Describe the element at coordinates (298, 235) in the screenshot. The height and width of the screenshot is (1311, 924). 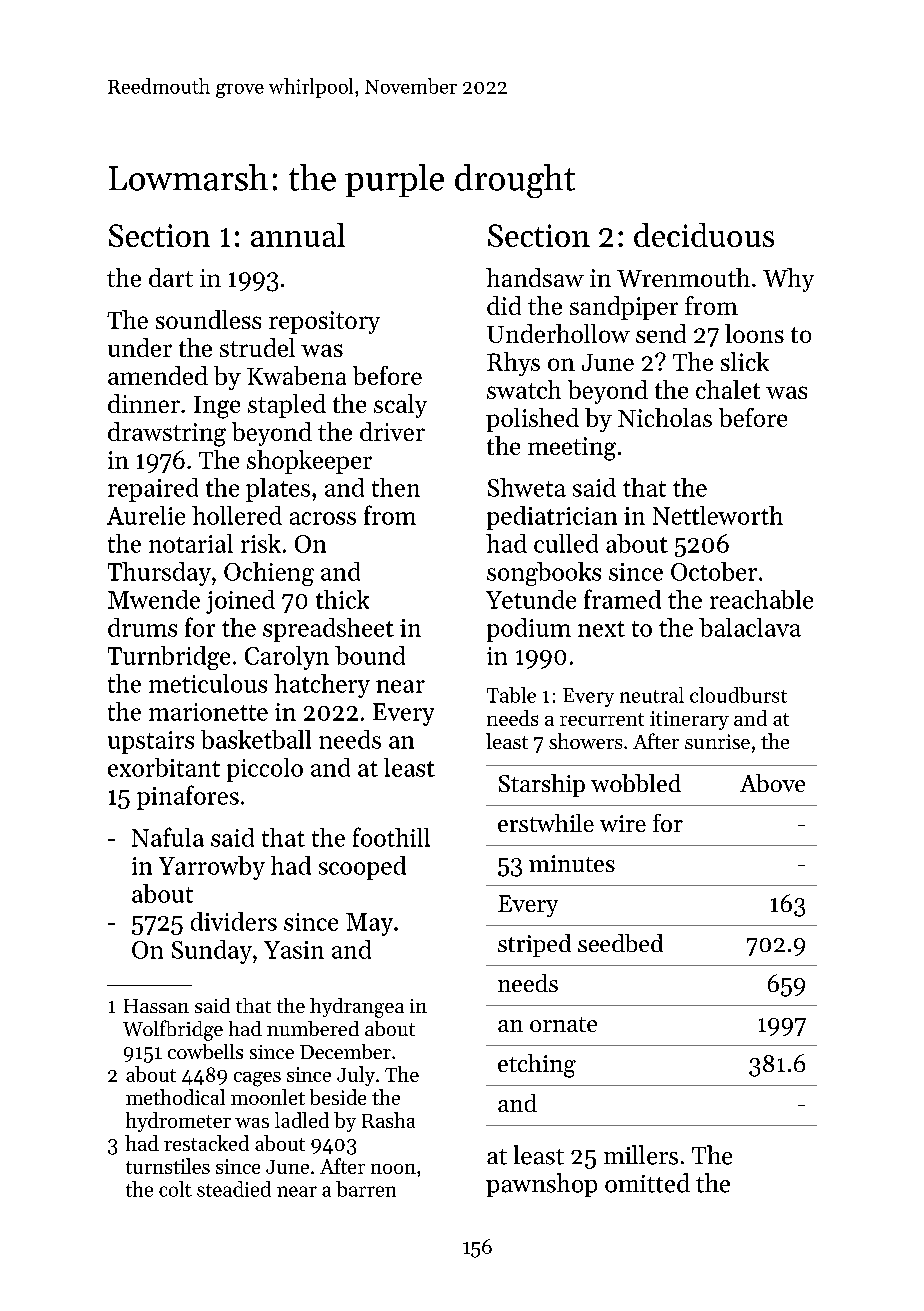
I see `annual` at that location.
